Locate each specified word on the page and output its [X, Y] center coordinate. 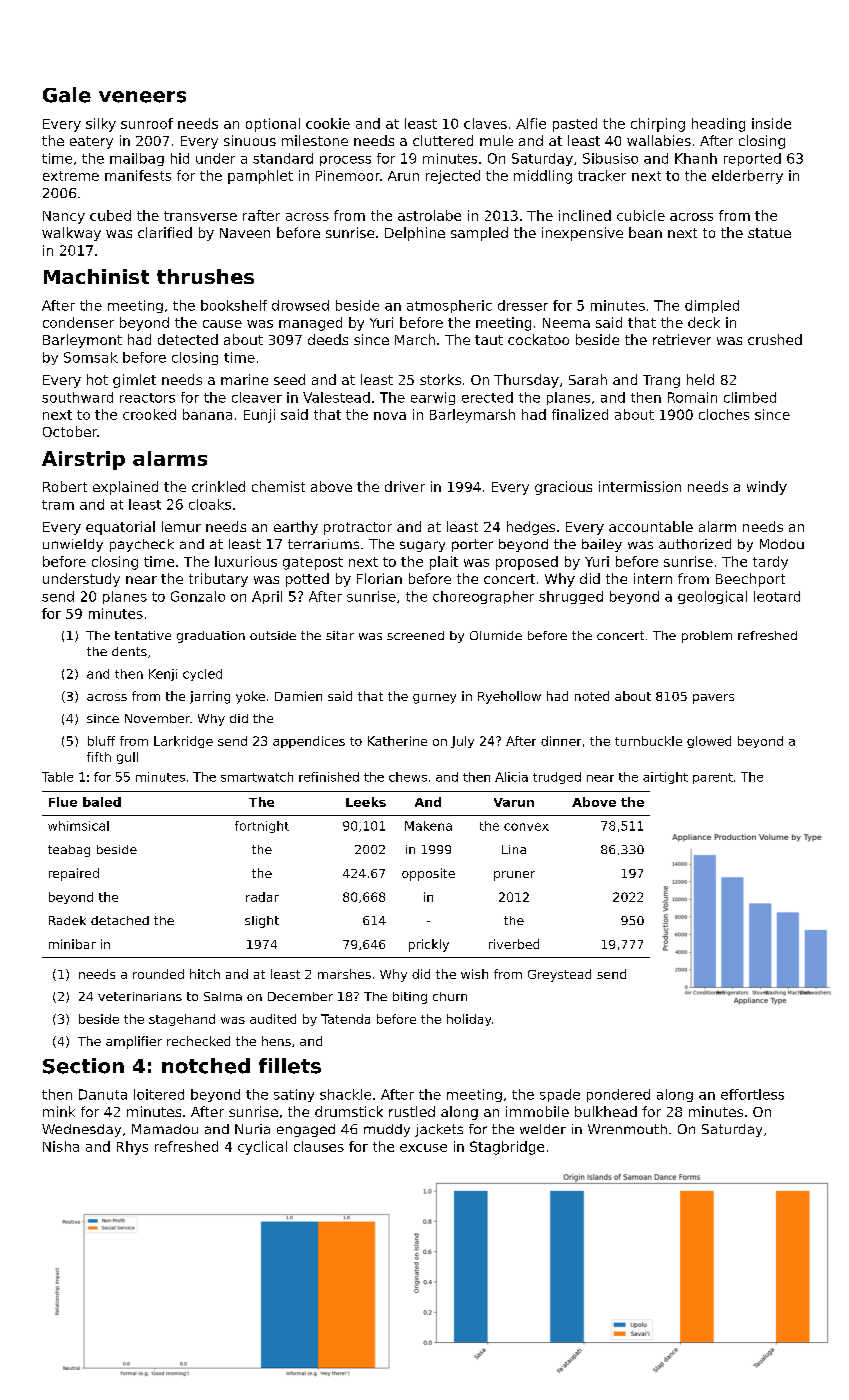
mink [59, 1111]
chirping [658, 125]
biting [410, 998]
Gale [67, 95]
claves [485, 123]
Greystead [559, 975]
